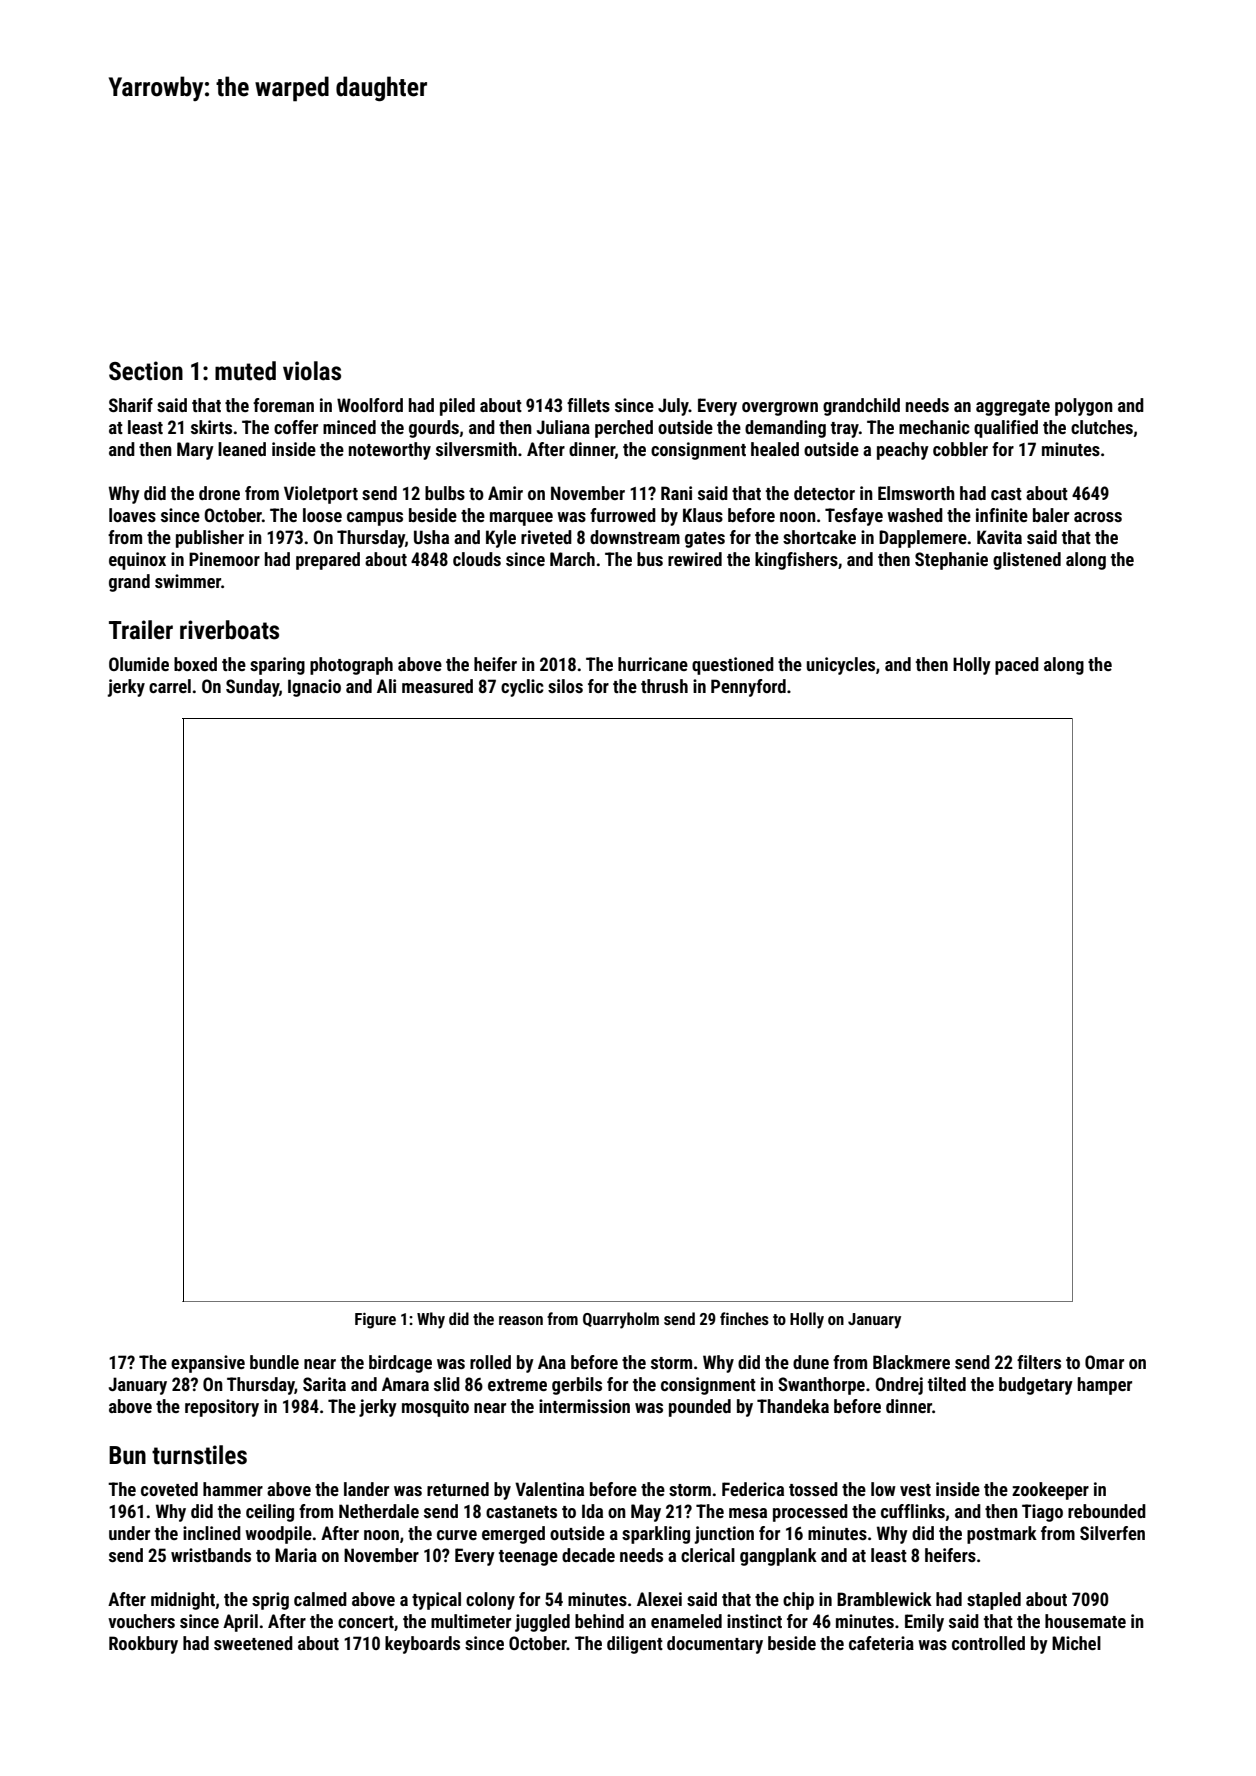  I want to click on overgrown, so click(780, 409).
